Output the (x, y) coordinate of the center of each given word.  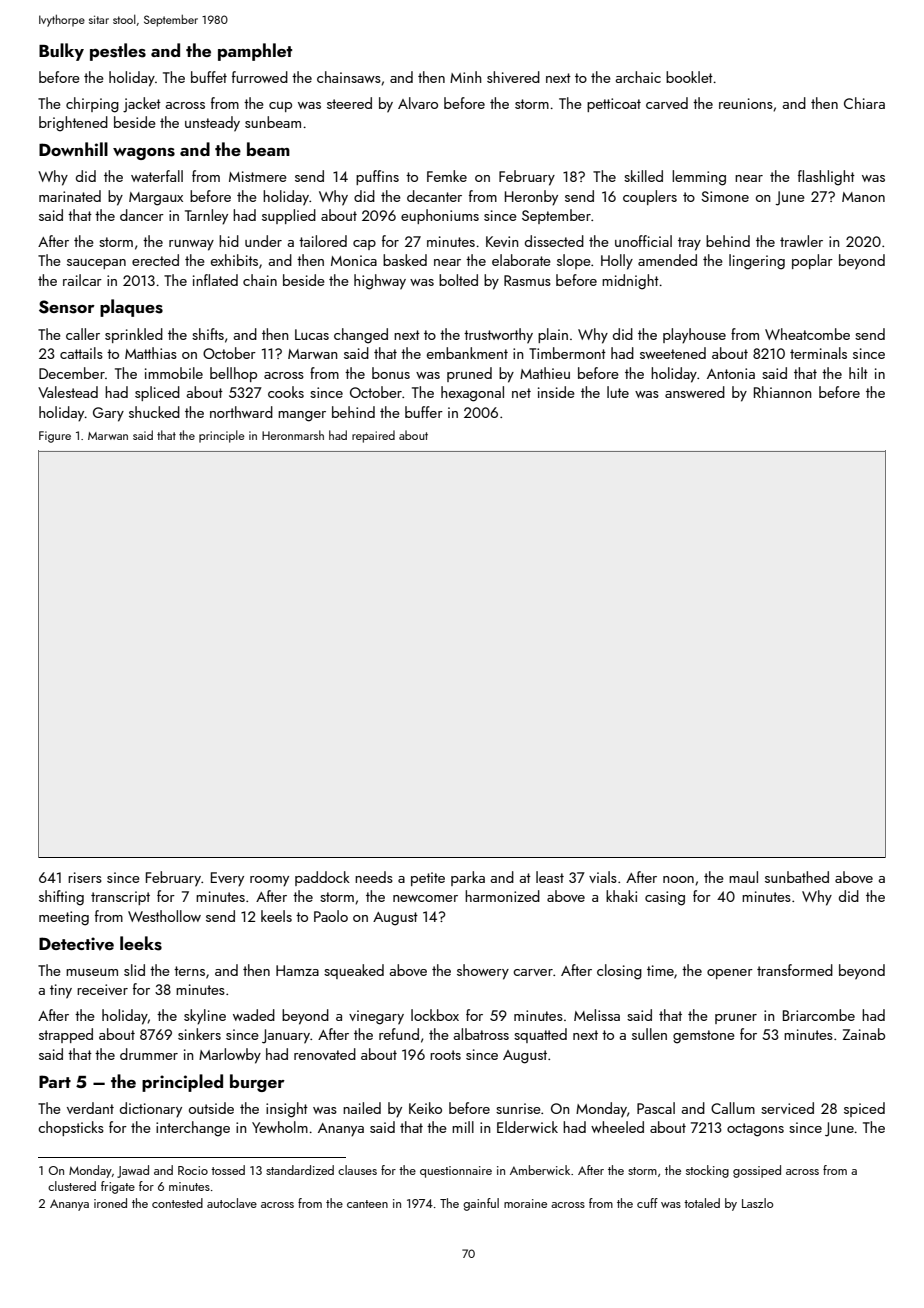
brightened (73, 124)
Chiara (864, 103)
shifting (61, 898)
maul (743, 877)
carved (667, 103)
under (263, 241)
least (550, 877)
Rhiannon (782, 392)
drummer (149, 1054)
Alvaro (418, 103)
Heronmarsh (293, 435)
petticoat (614, 105)
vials (603, 877)
